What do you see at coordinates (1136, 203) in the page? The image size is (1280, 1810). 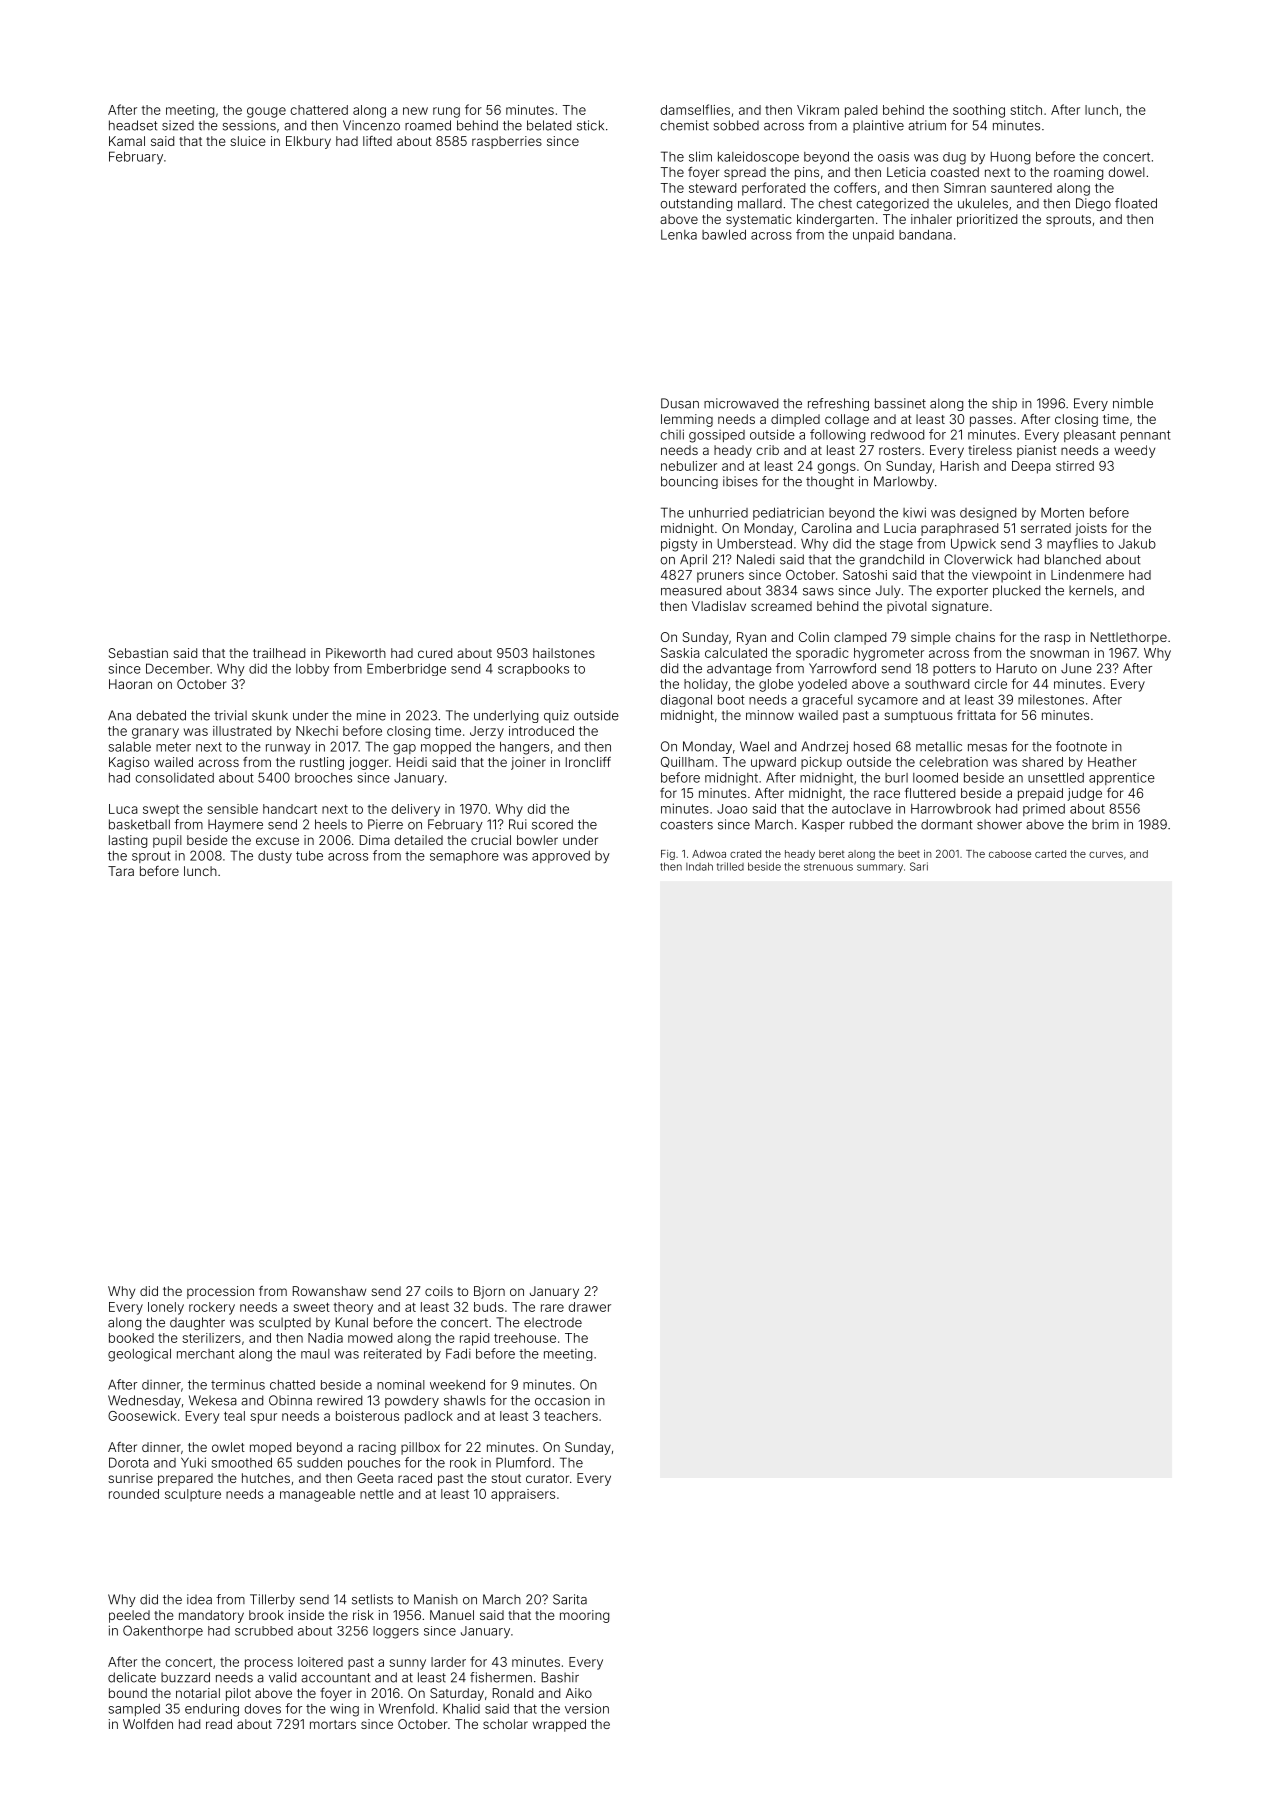 I see `floated` at bounding box center [1136, 203].
